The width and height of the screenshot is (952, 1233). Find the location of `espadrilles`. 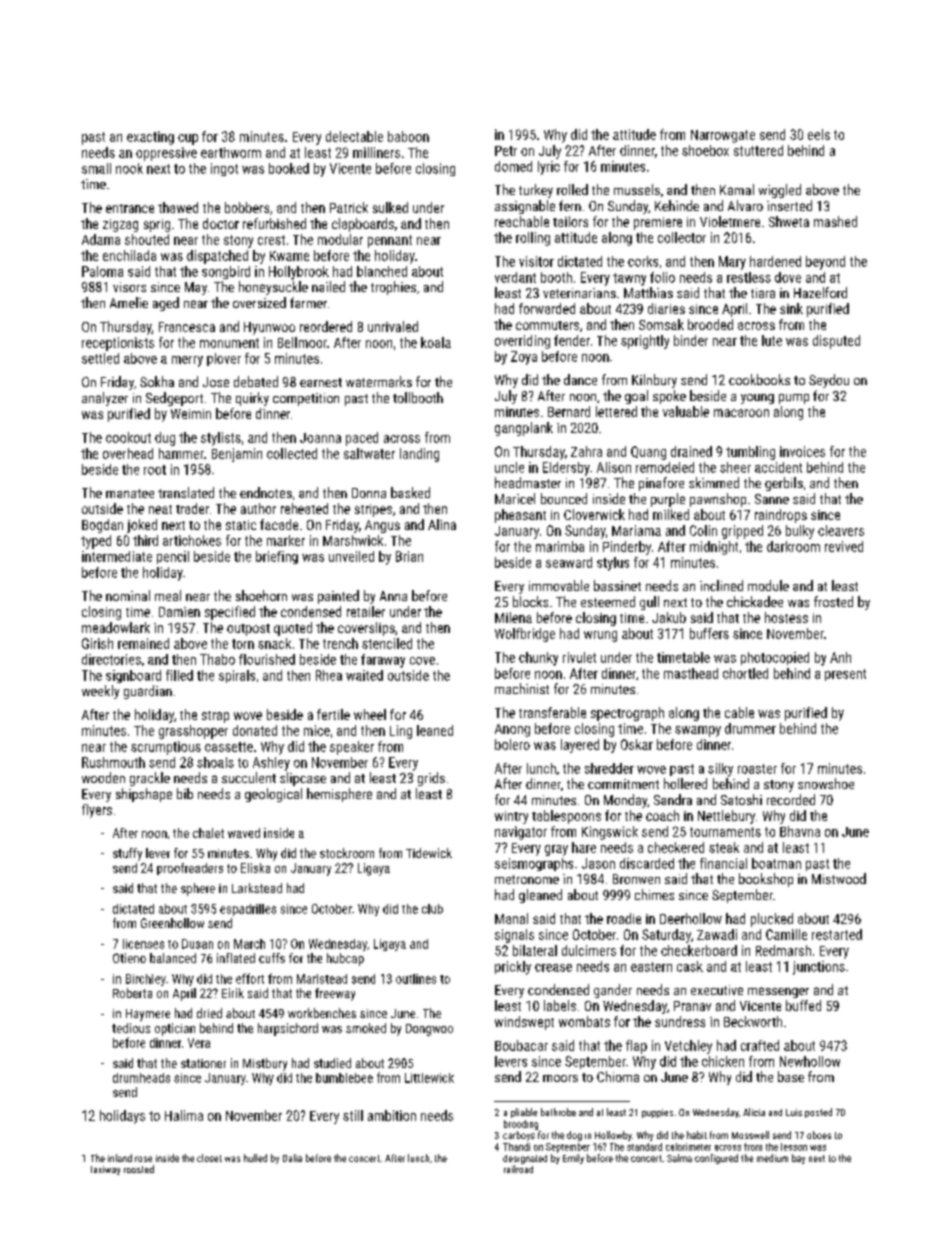

espadrilles is located at coordinates (248, 910).
